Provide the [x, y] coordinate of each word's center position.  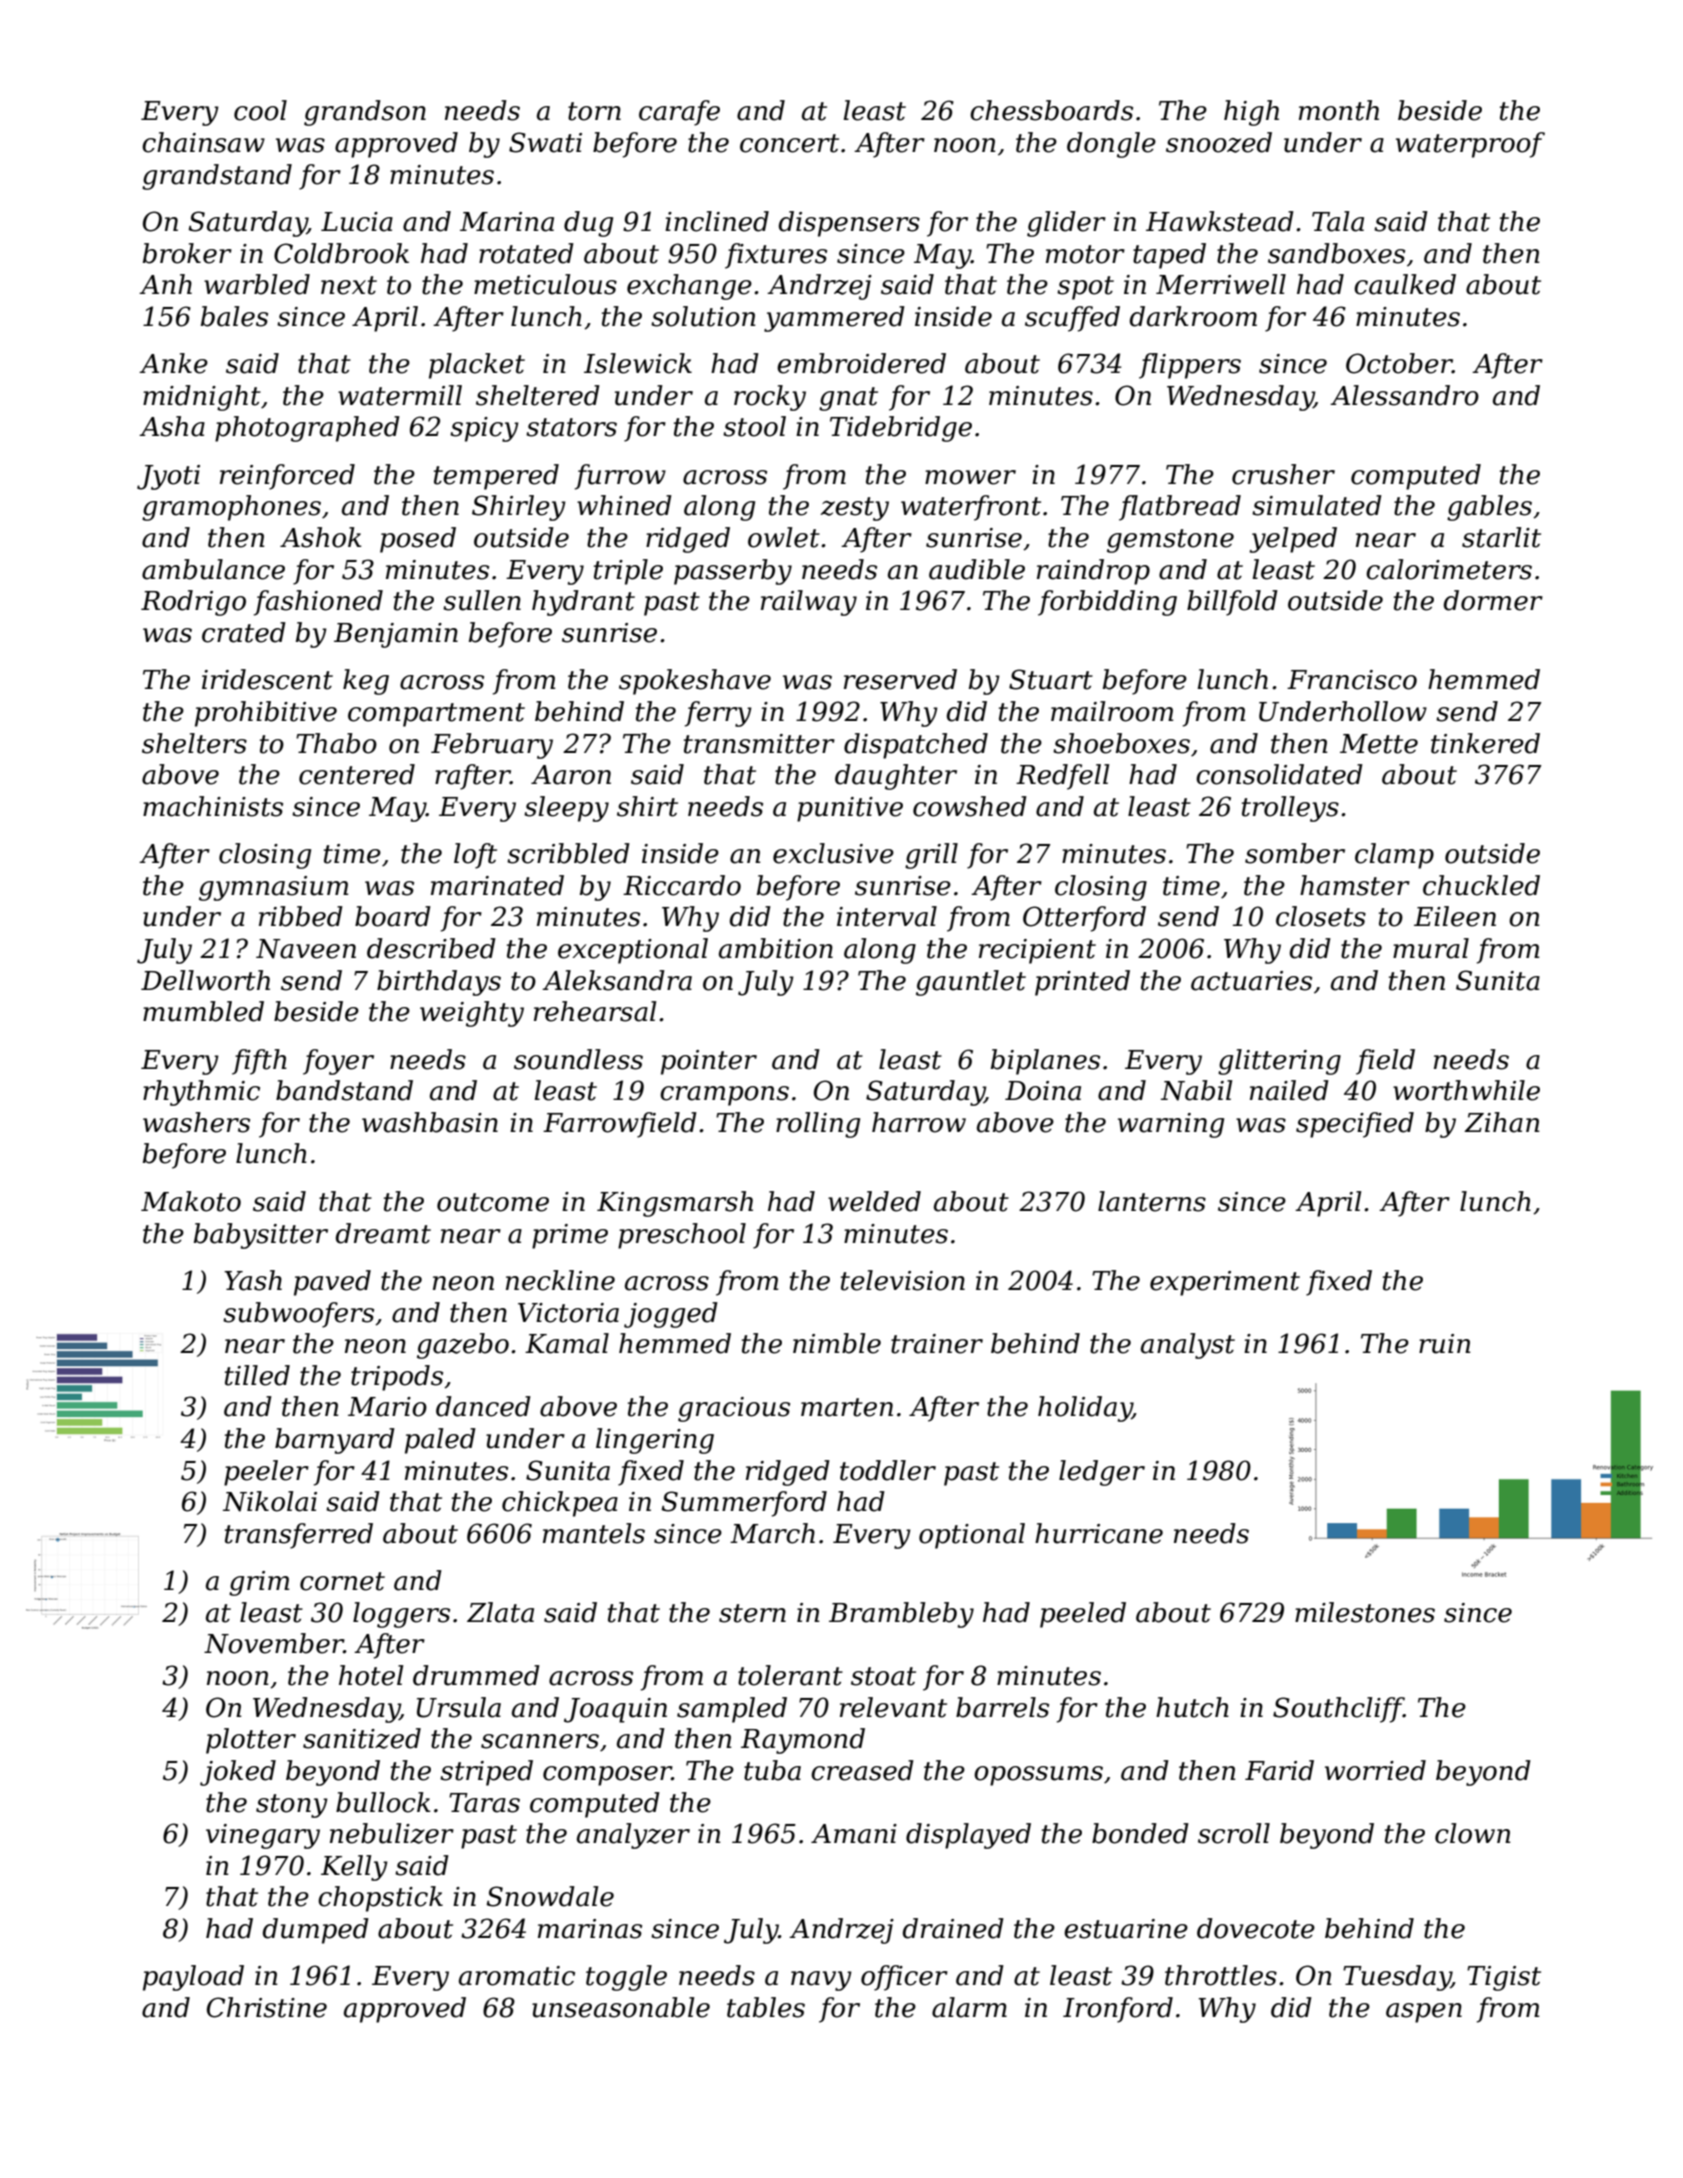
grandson [365, 113]
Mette [1379, 744]
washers [196, 1122]
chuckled [1481, 885]
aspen [1424, 2013]
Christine [267, 2007]
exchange [689, 287]
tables [766, 2007]
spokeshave [695, 682]
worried [1375, 1770]
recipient [1037, 951]
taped [1169, 256]
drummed [476, 1675]
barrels [1002, 1707]
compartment [436, 715]
